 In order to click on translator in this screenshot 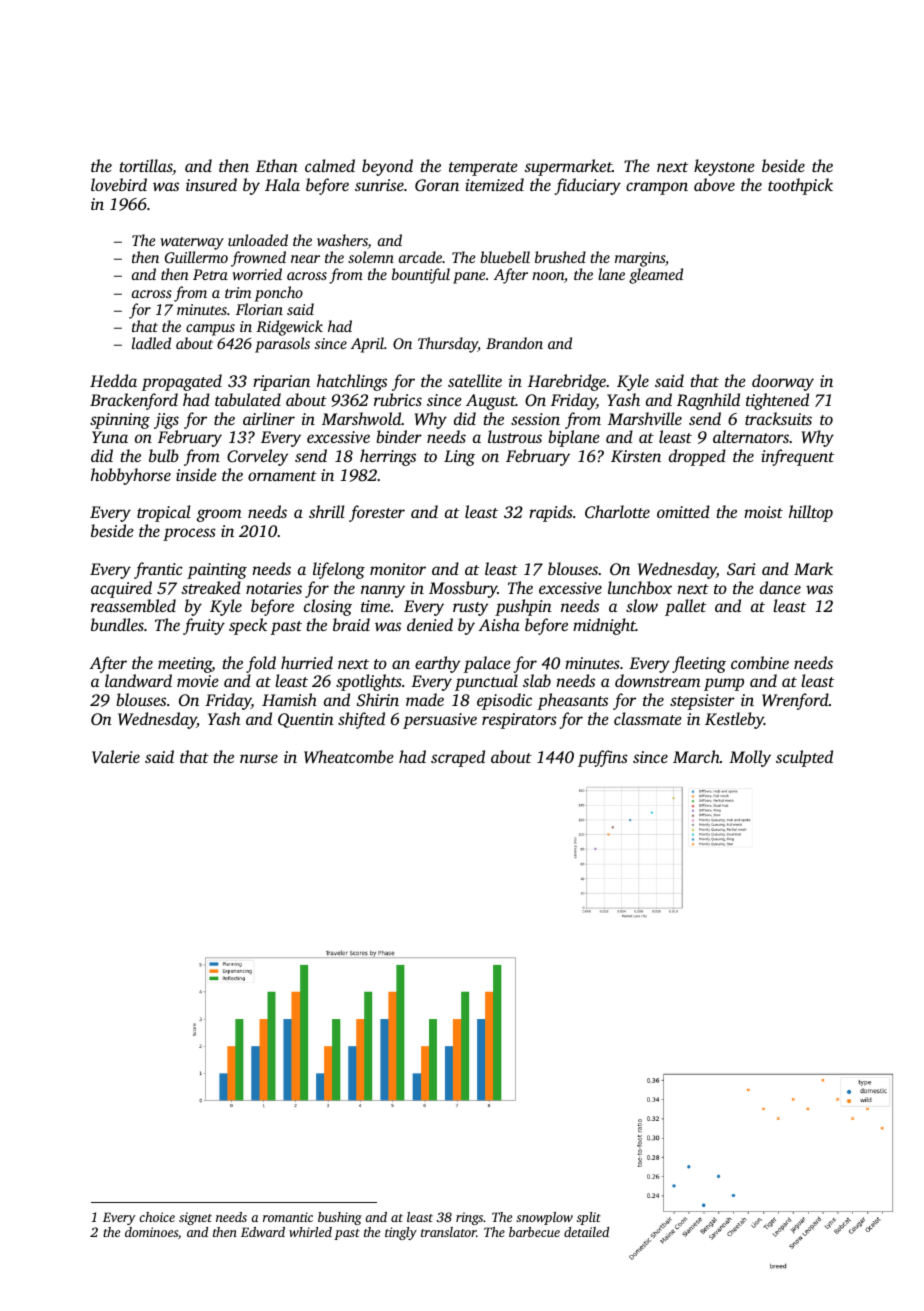, I will do `click(448, 1232)`.
